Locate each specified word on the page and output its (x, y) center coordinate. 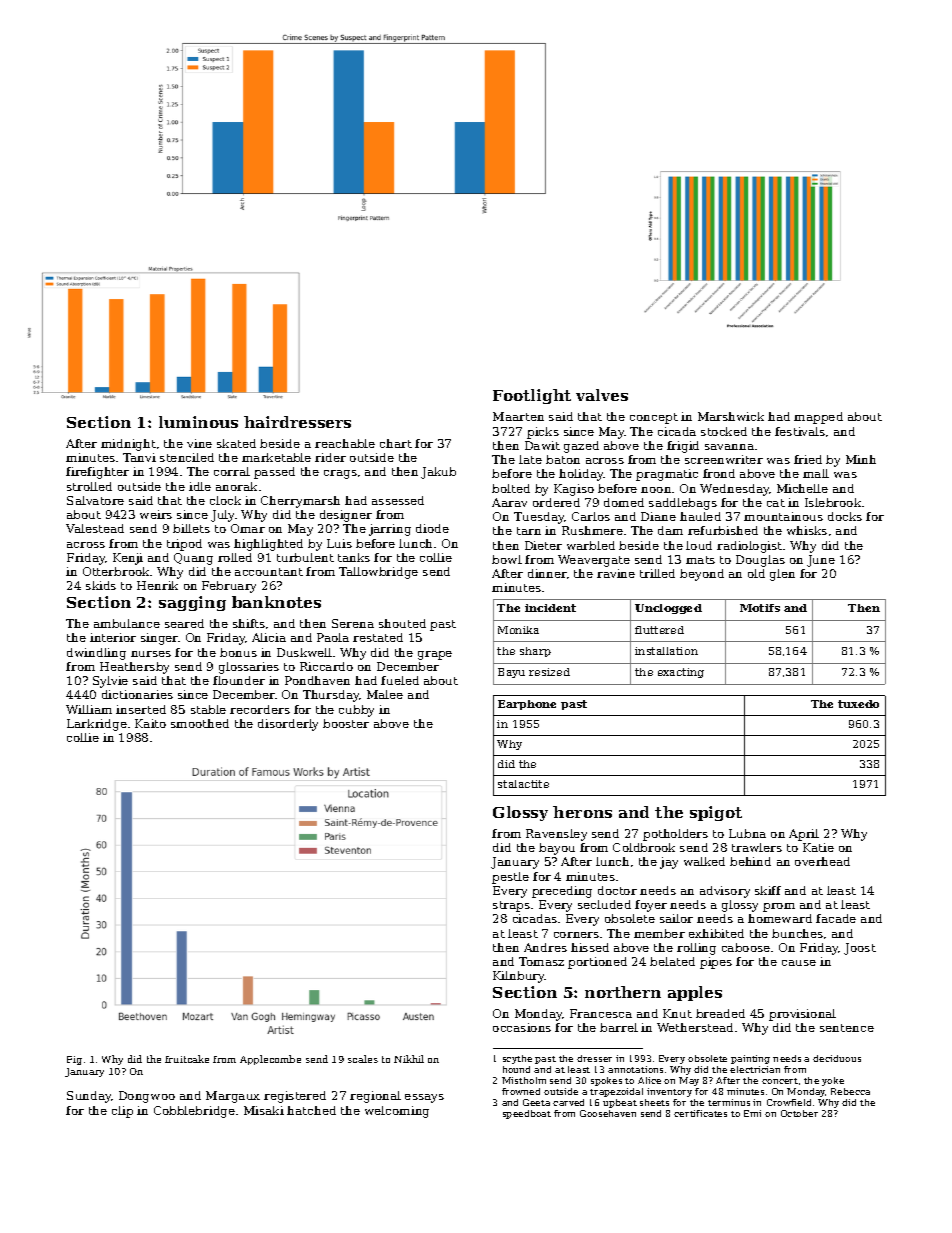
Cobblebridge (194, 1112)
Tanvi (139, 457)
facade (836, 918)
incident (550, 608)
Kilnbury (519, 977)
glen (782, 575)
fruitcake (187, 1059)
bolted (511, 488)
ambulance (127, 623)
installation (666, 651)
